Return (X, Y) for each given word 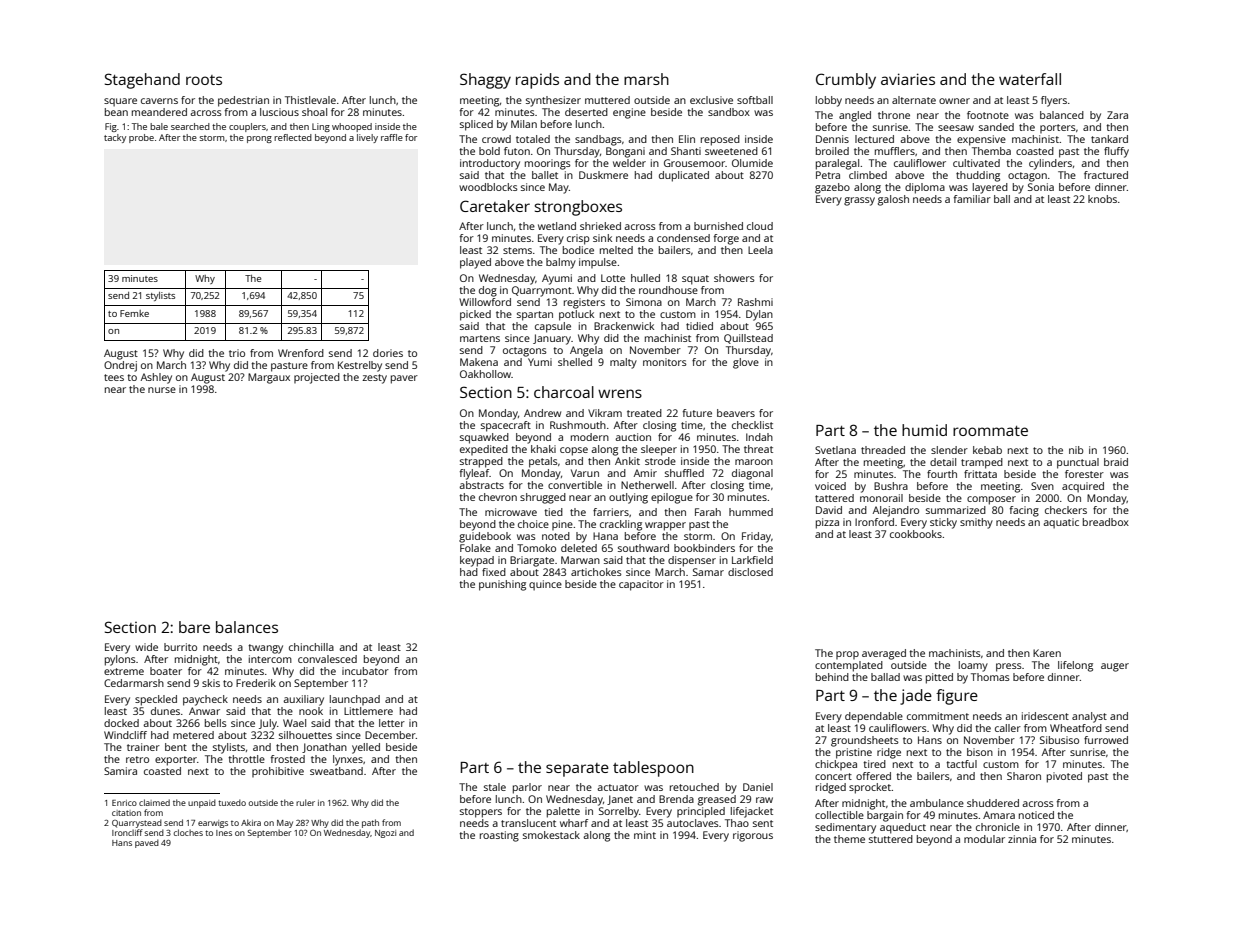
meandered (159, 112)
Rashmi (755, 302)
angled (855, 116)
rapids (537, 81)
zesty (374, 379)
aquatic (1061, 523)
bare (194, 627)
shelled (575, 362)
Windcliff (125, 735)
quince (545, 585)
